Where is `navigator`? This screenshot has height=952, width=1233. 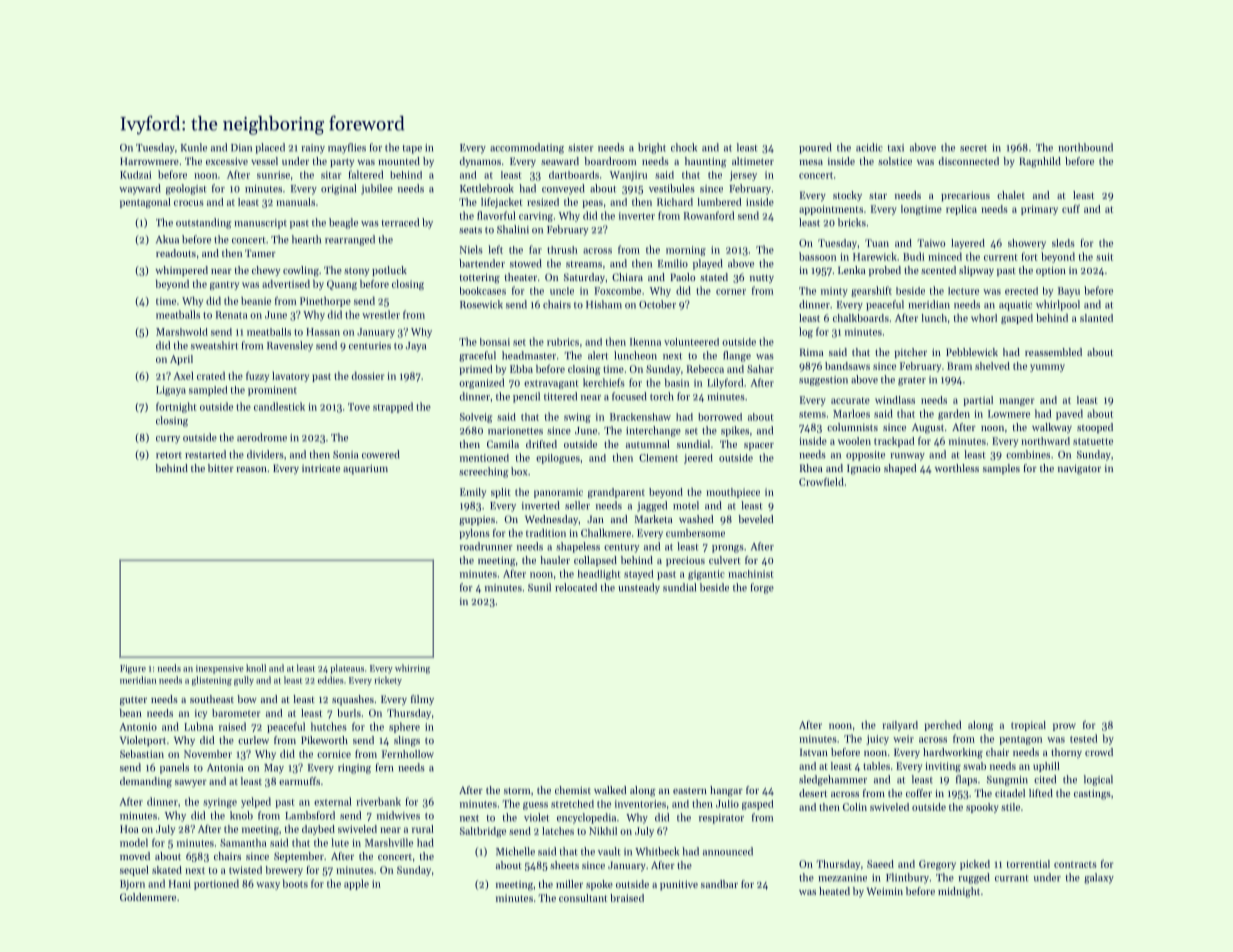 navigator is located at coordinates (1079, 469).
